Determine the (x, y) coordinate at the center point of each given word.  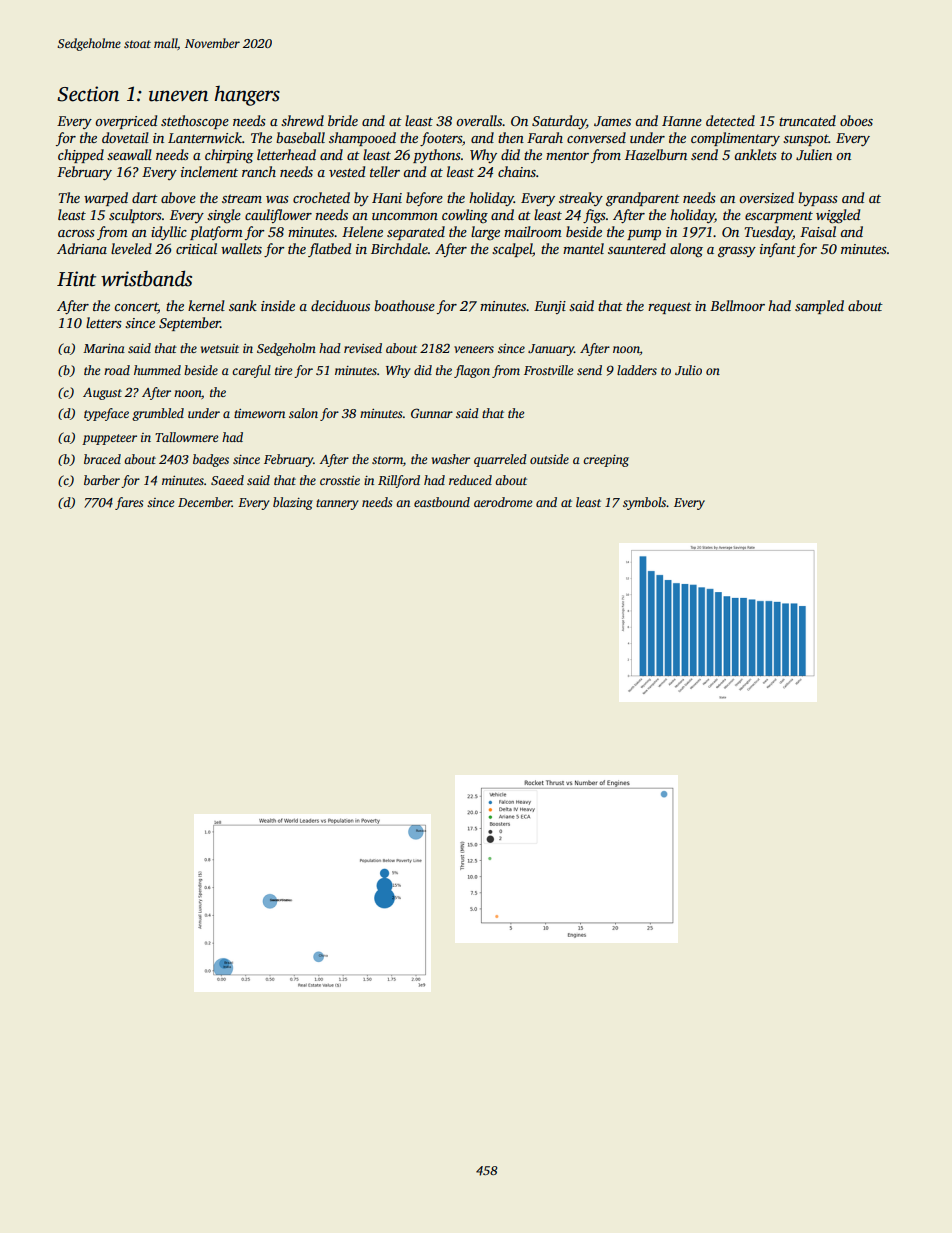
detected (730, 120)
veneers (474, 349)
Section (88, 94)
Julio (688, 370)
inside (278, 305)
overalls (479, 120)
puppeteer (109, 439)
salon (303, 413)
